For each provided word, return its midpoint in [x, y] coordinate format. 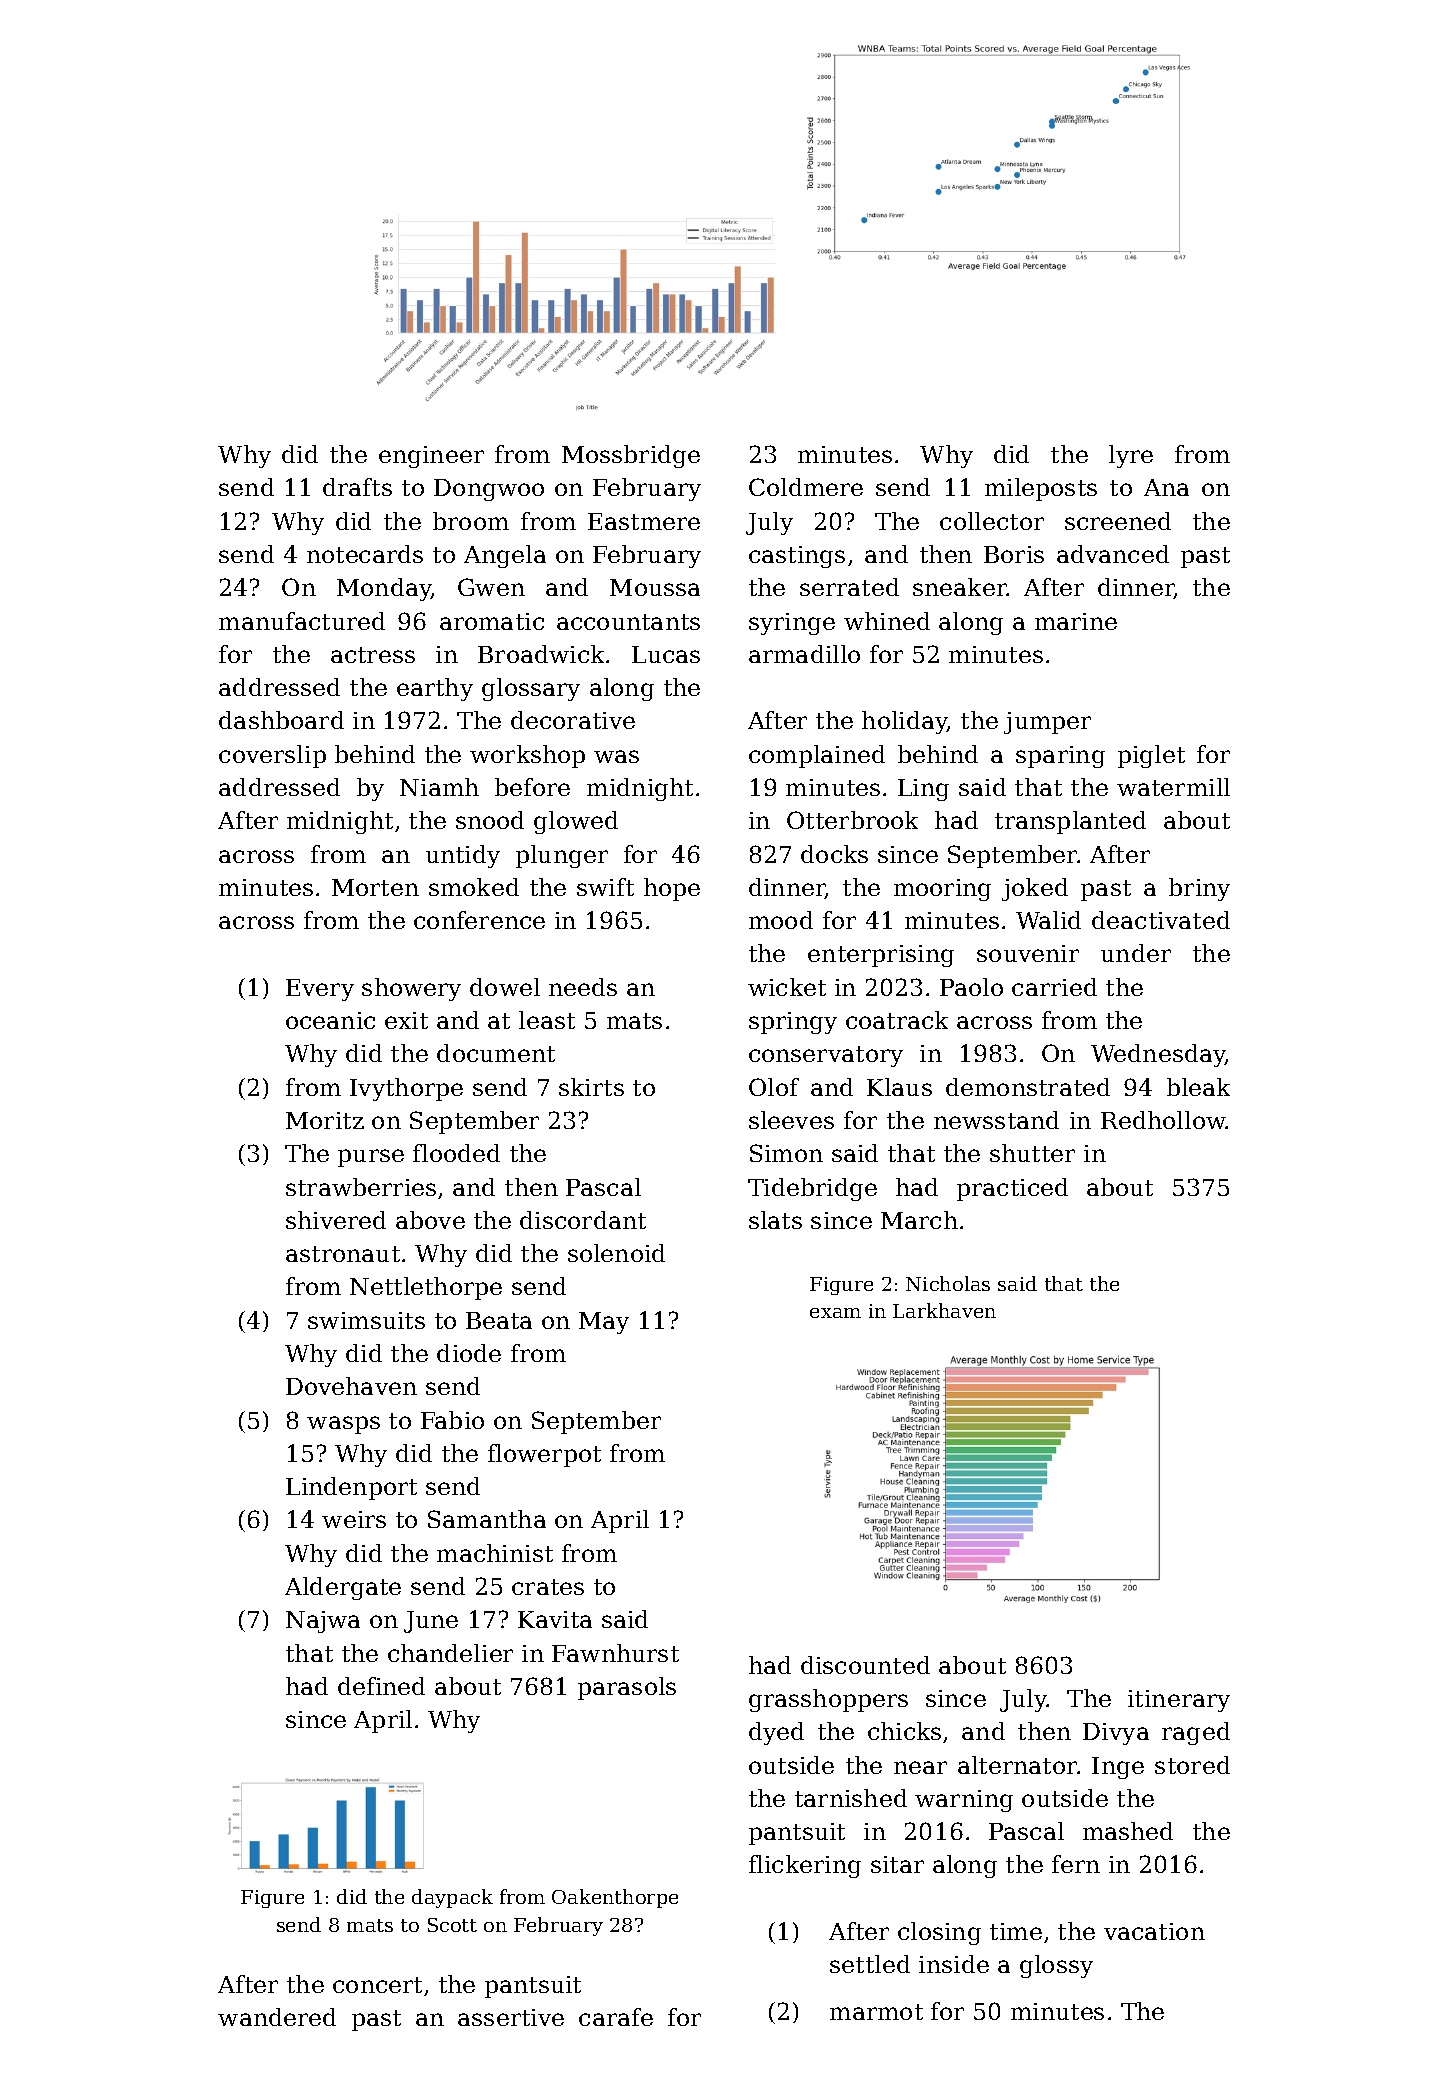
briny [1199, 889]
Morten [375, 887]
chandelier [450, 1653]
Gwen [491, 587]
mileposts [1041, 489]
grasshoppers [828, 1700]
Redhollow [1163, 1120]
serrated [849, 587]
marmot [876, 2012]
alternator [1018, 1765]
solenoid [616, 1253]
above [430, 1220]
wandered [277, 2017]
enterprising [881, 956]
